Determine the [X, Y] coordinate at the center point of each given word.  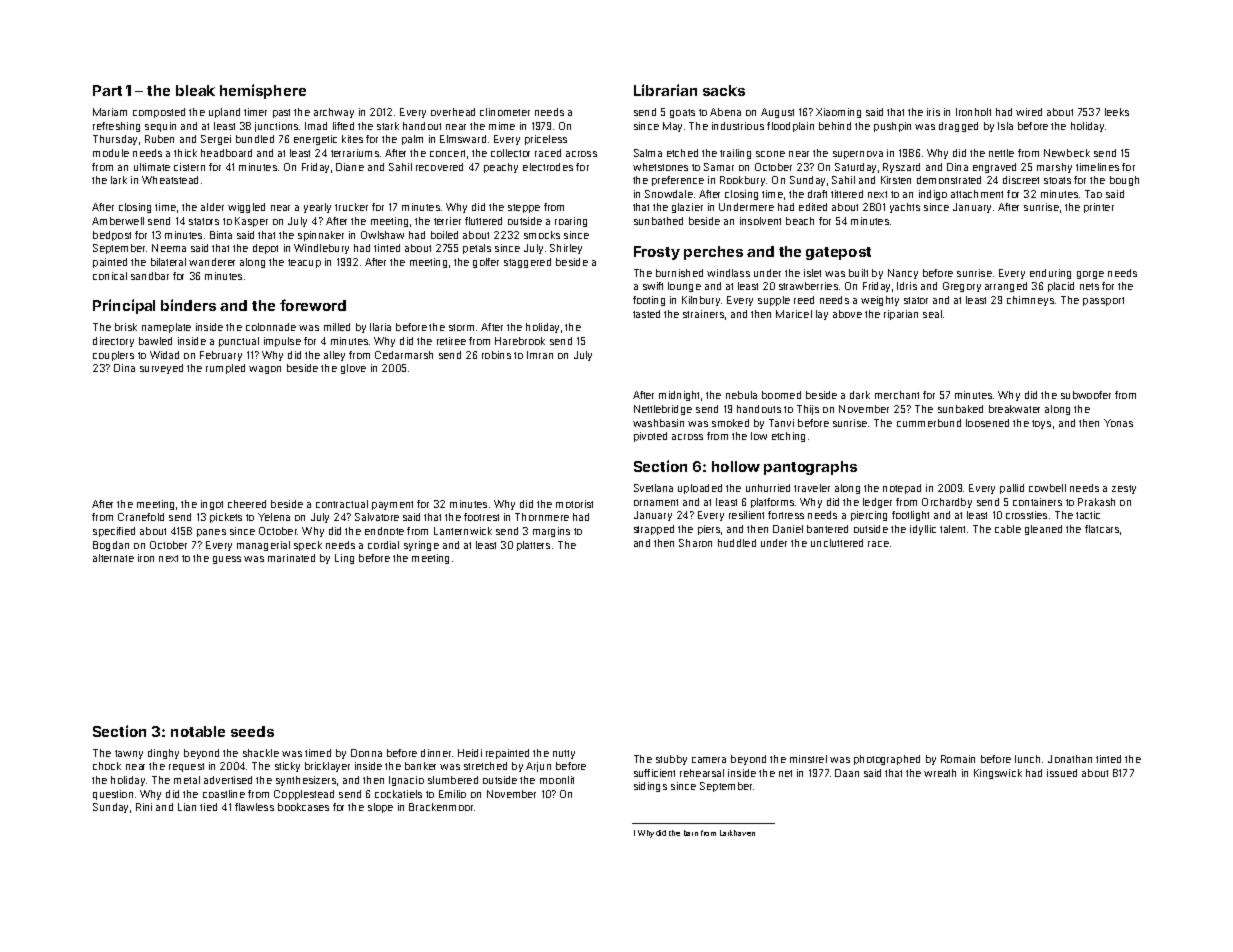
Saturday [855, 168]
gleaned [1043, 530]
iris [933, 112]
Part [107, 90]
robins [496, 355]
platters [533, 546]
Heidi [470, 753]
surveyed [161, 369]
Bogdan [111, 546]
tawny [129, 754]
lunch [1027, 759]
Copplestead [304, 795]
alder [212, 207]
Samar [719, 167]
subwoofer [1086, 395]
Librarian [665, 90]
